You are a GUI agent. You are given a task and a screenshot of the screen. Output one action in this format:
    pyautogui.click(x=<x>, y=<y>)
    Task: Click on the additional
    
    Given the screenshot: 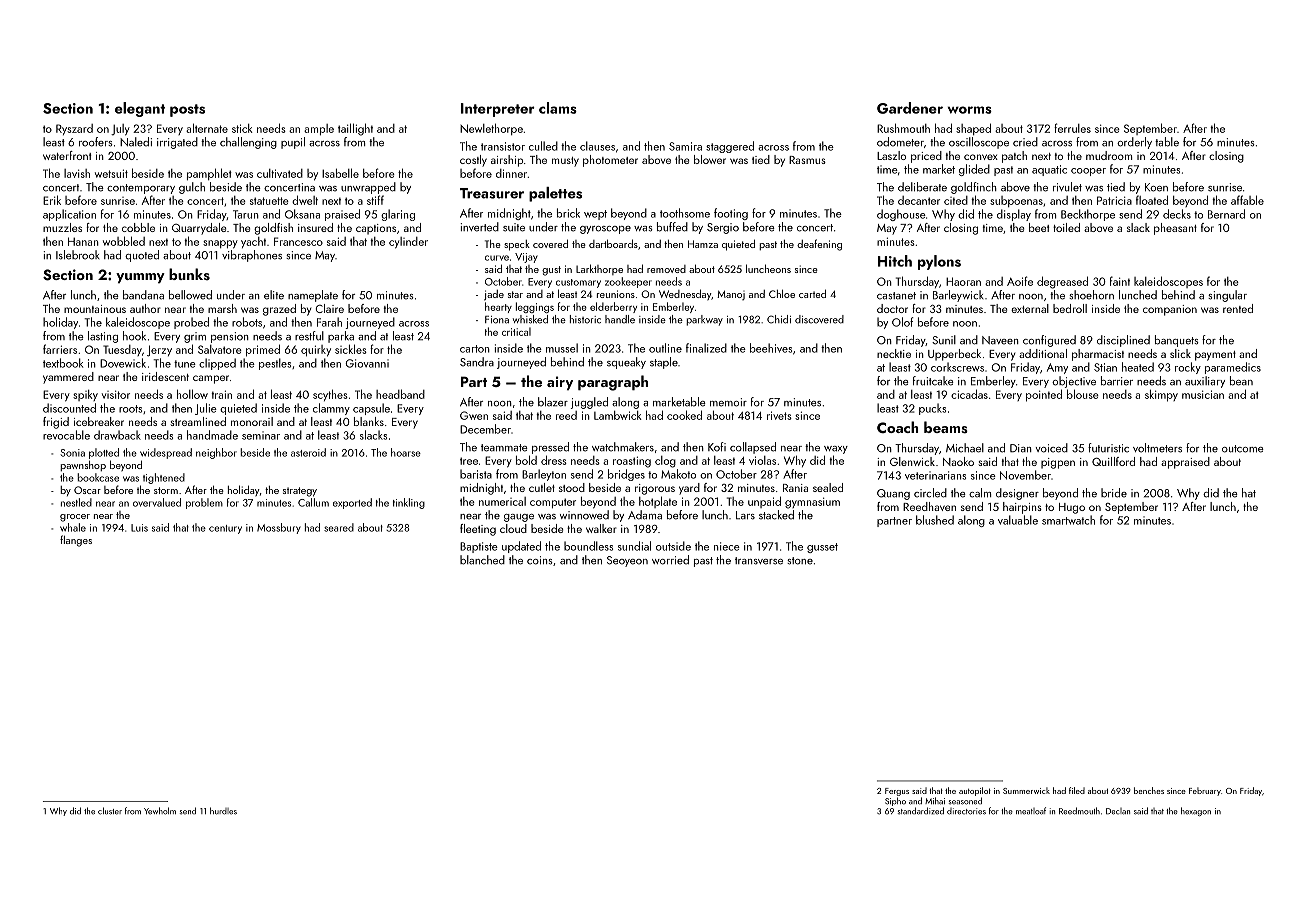 What is the action you would take?
    pyautogui.click(x=1043, y=353)
